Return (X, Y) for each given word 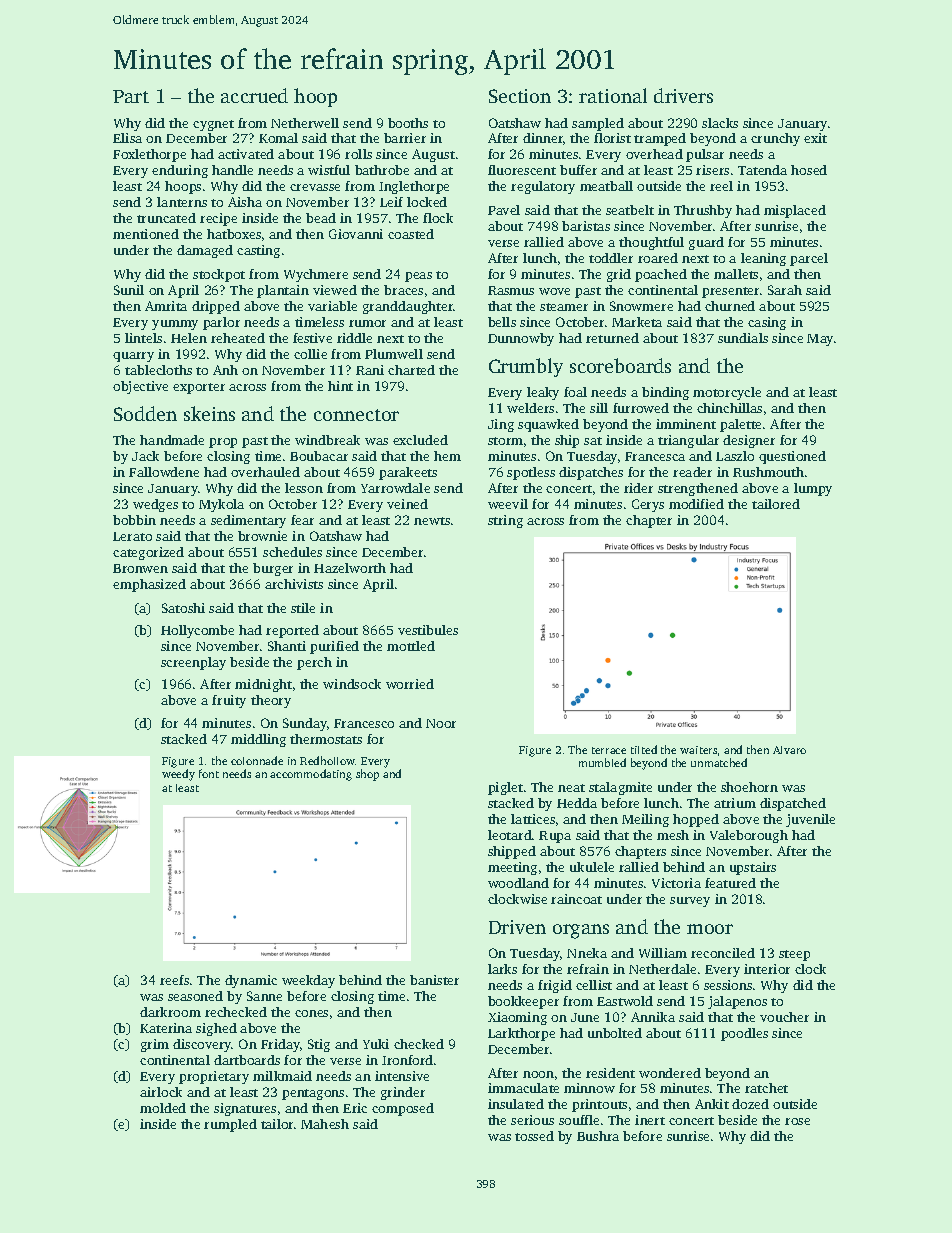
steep (794, 955)
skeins (209, 413)
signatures (245, 1109)
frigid (555, 986)
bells (502, 322)
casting (258, 251)
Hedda (577, 803)
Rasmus (511, 290)
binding (665, 393)
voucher (784, 1017)
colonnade (257, 760)
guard (706, 243)
